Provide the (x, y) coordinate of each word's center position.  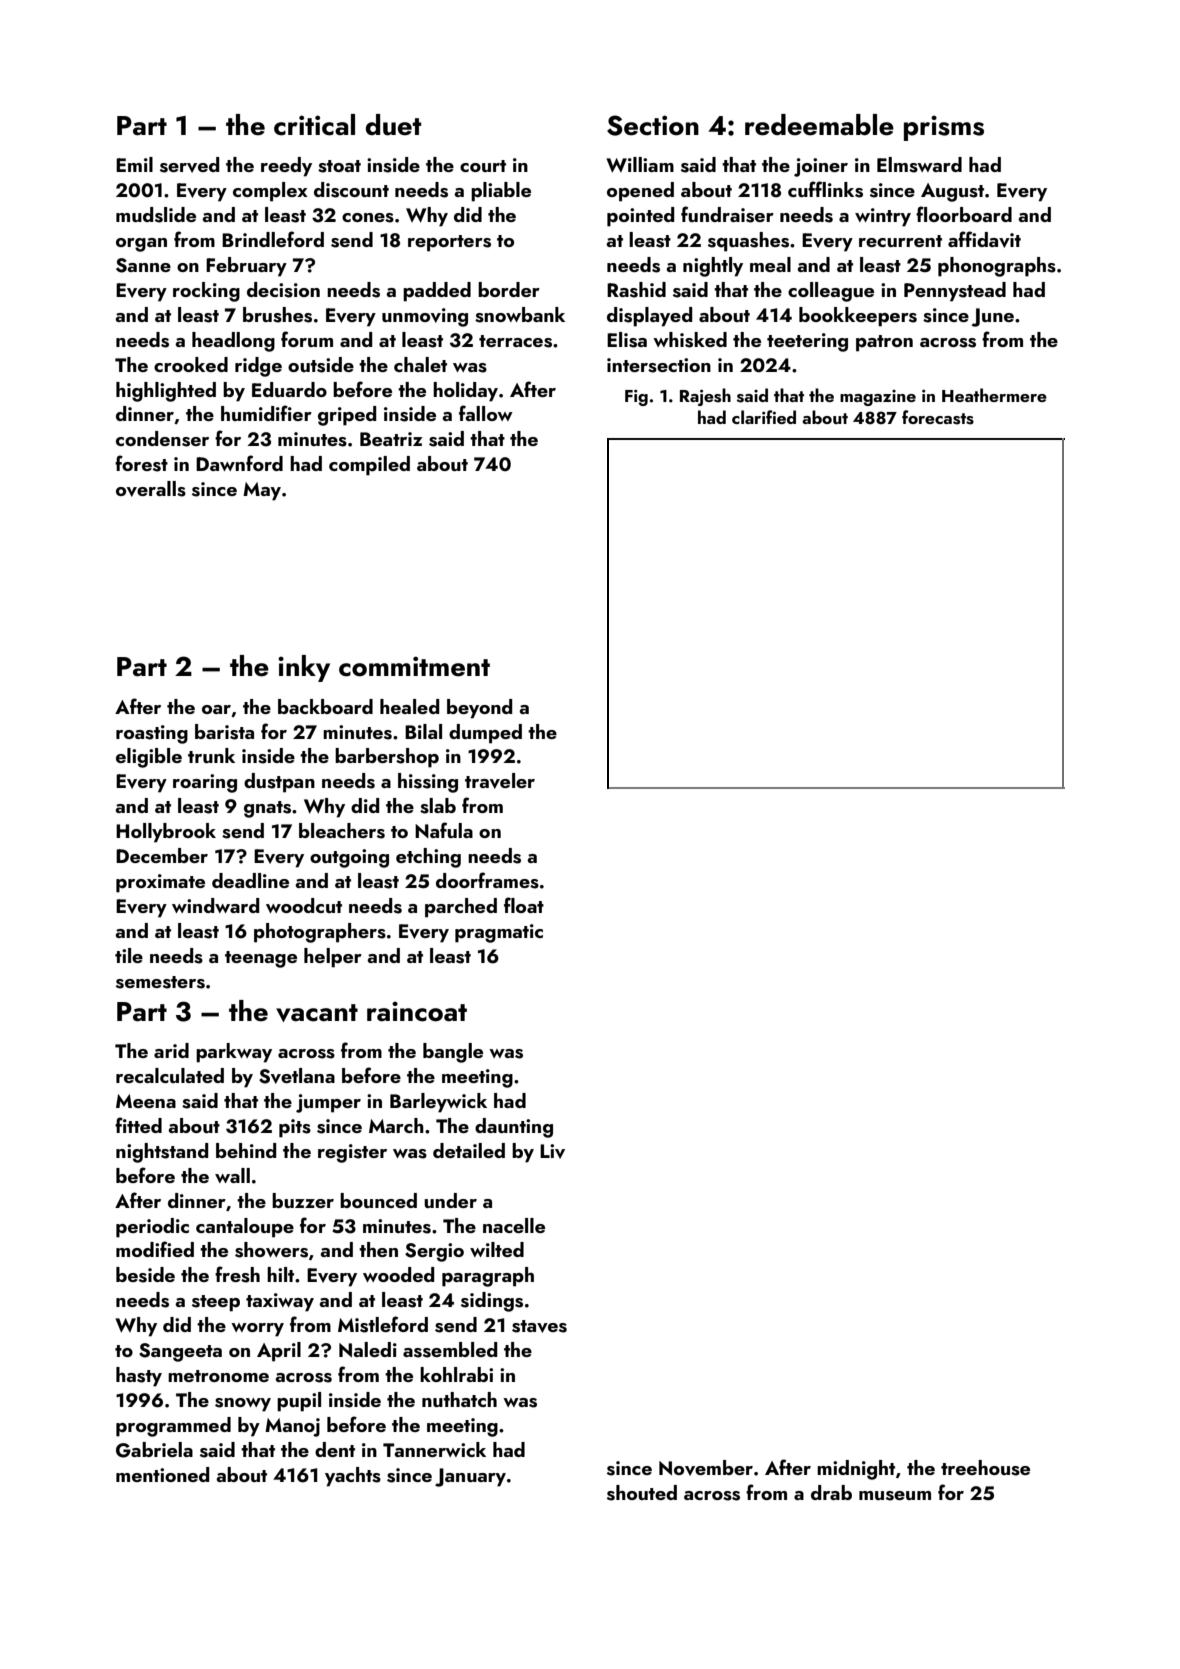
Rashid (636, 290)
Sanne (143, 265)
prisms (944, 128)
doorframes (487, 880)
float (524, 905)
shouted (642, 1493)
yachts (353, 1477)
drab (831, 1492)
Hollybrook (166, 833)
